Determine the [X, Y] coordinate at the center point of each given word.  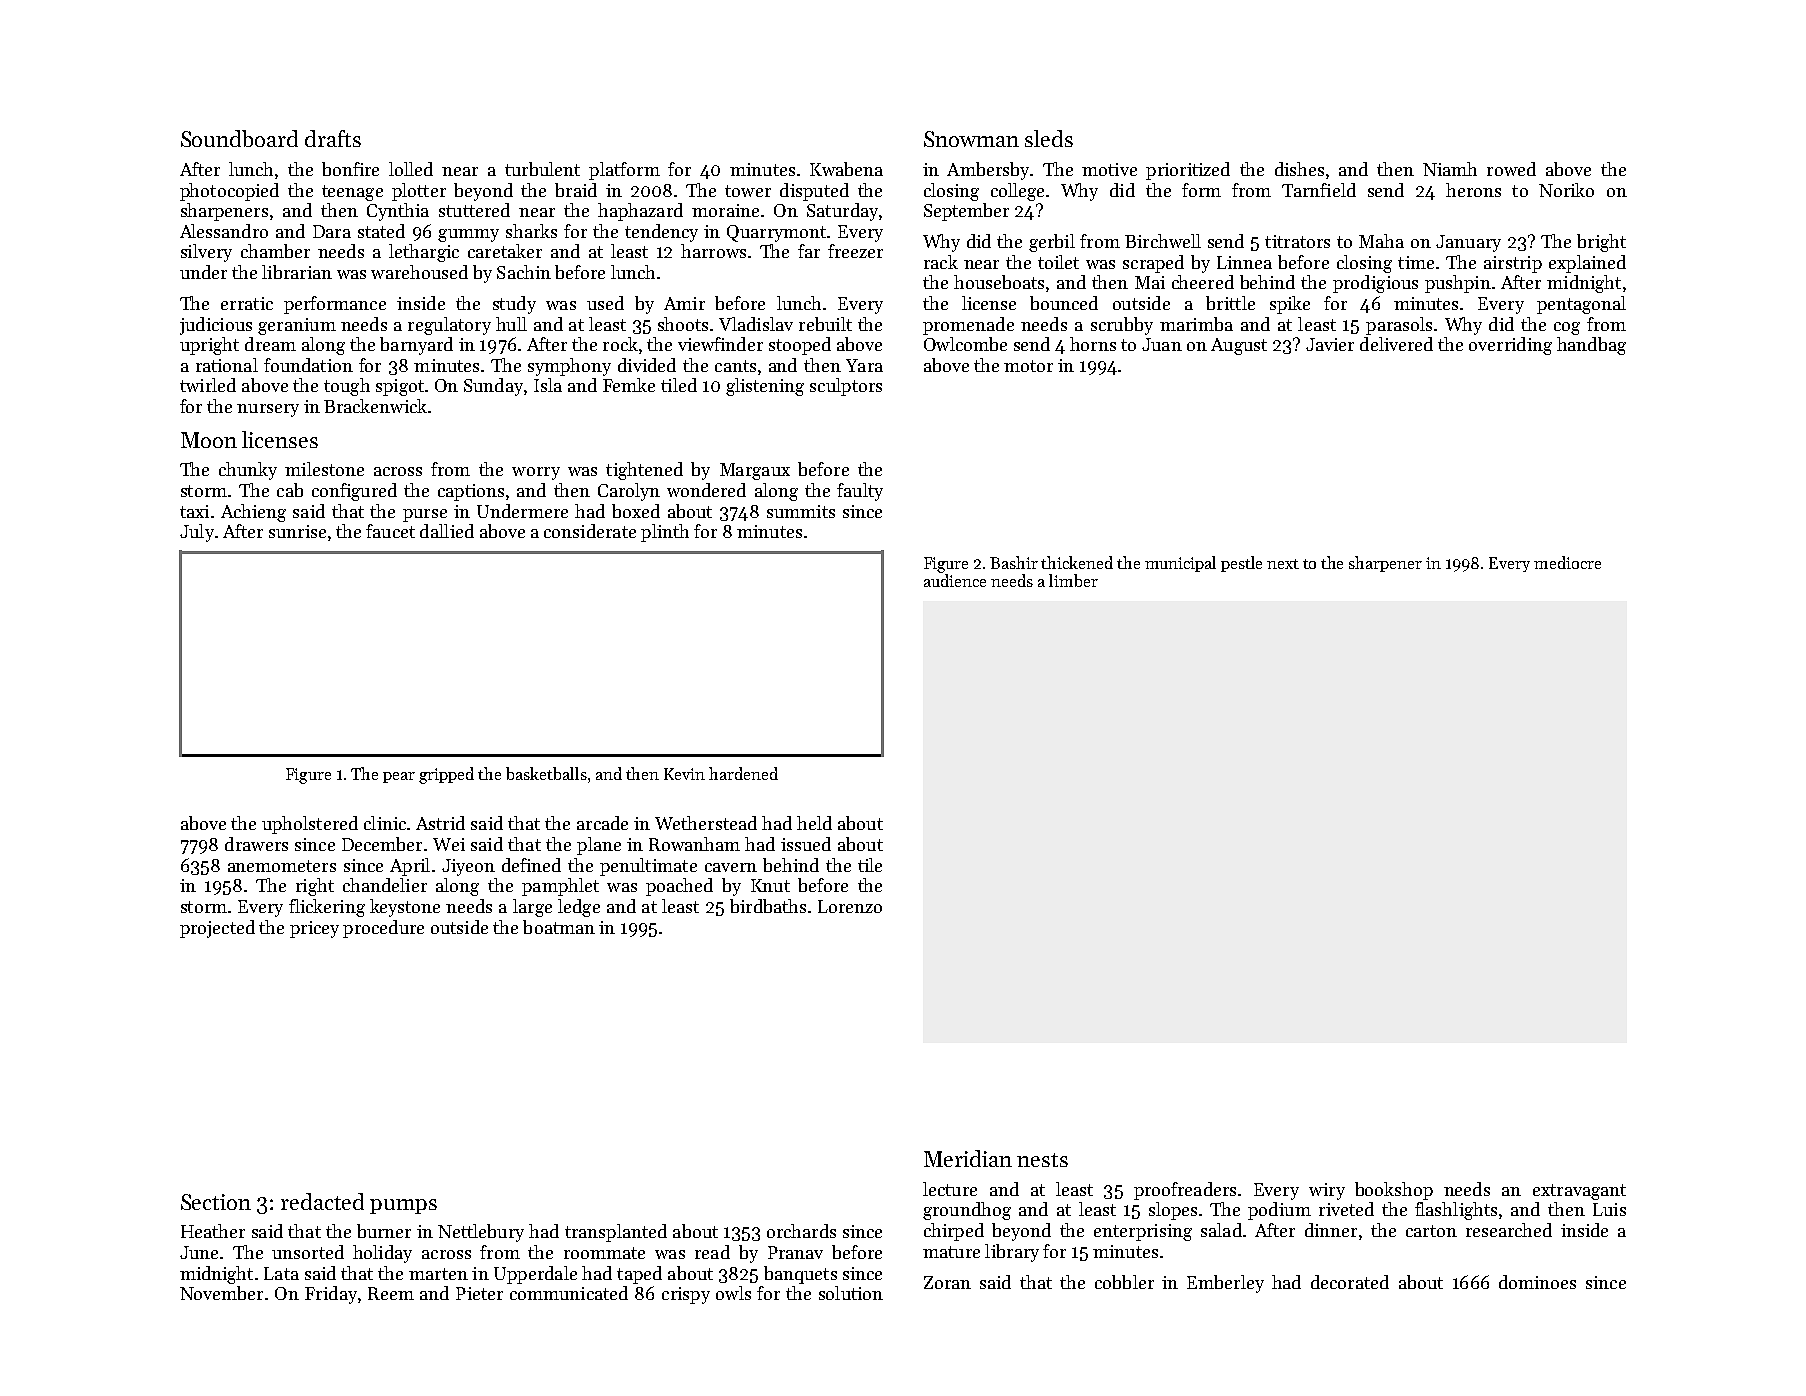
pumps [403, 1206]
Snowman [971, 139]
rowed [1511, 169]
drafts [333, 138]
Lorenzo [850, 906]
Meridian [968, 1158]
